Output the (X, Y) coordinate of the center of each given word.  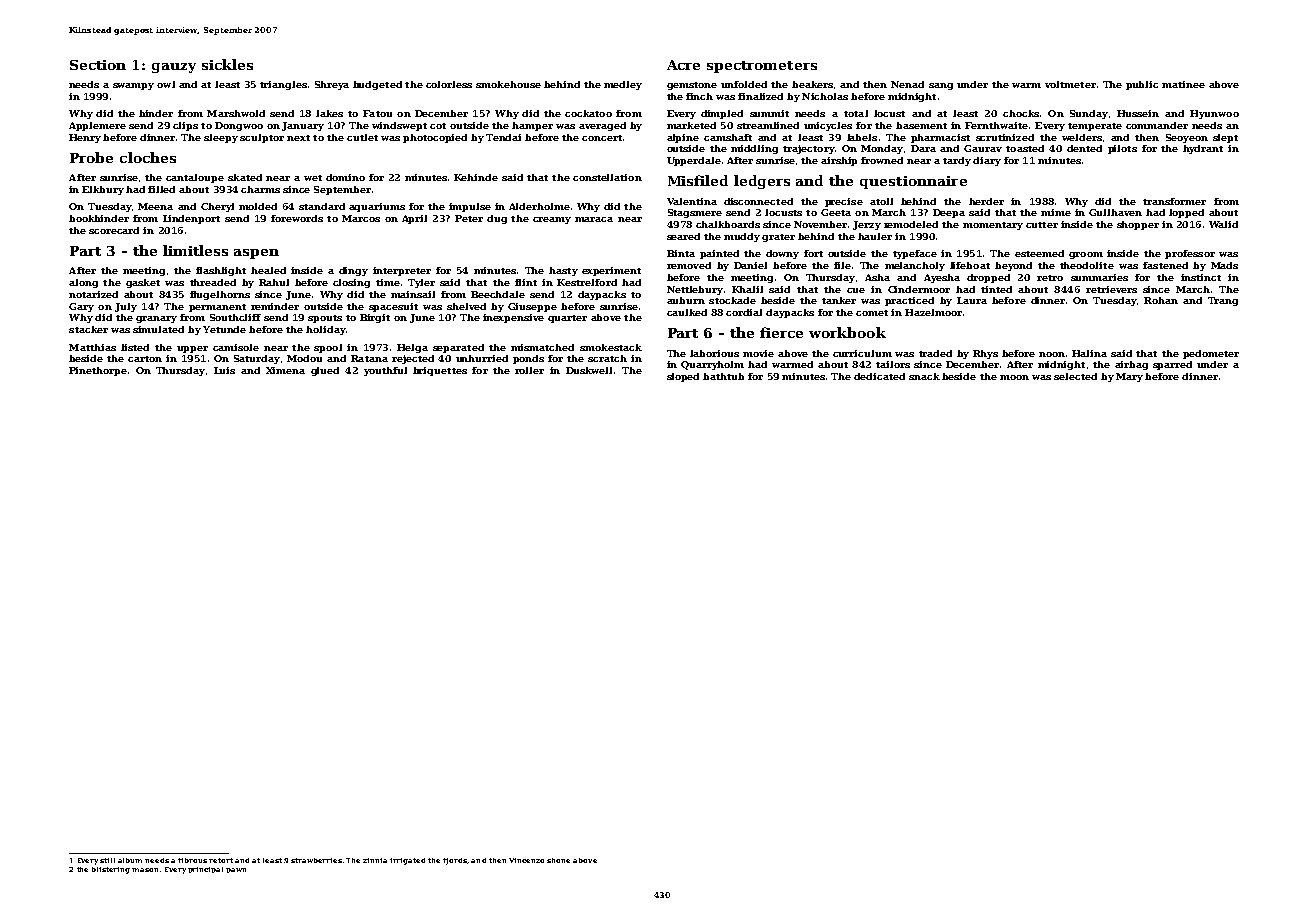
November (820, 224)
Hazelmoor (933, 312)
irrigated (407, 861)
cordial (744, 312)
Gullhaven (1115, 212)
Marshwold (236, 113)
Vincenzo (526, 860)
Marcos (361, 218)
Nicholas (825, 96)
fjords (455, 861)
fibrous (192, 860)
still (107, 860)
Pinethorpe (98, 371)
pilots (1122, 149)
